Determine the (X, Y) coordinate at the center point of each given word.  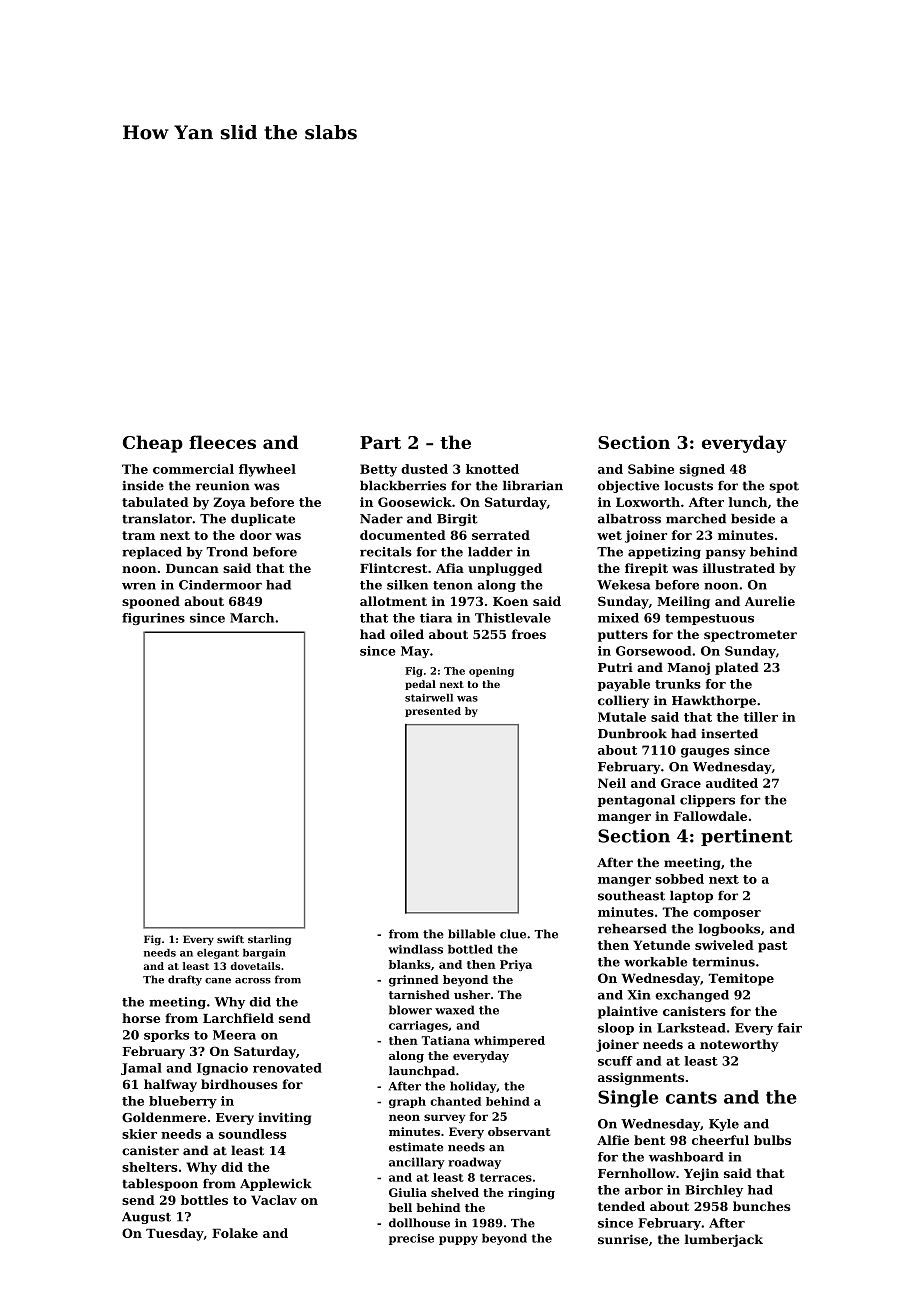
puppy (458, 1240)
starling (269, 940)
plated (737, 668)
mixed (618, 618)
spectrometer (750, 636)
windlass (415, 949)
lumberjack (724, 1240)
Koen (510, 601)
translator (157, 519)
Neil (612, 783)
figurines (153, 619)
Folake (235, 1233)
